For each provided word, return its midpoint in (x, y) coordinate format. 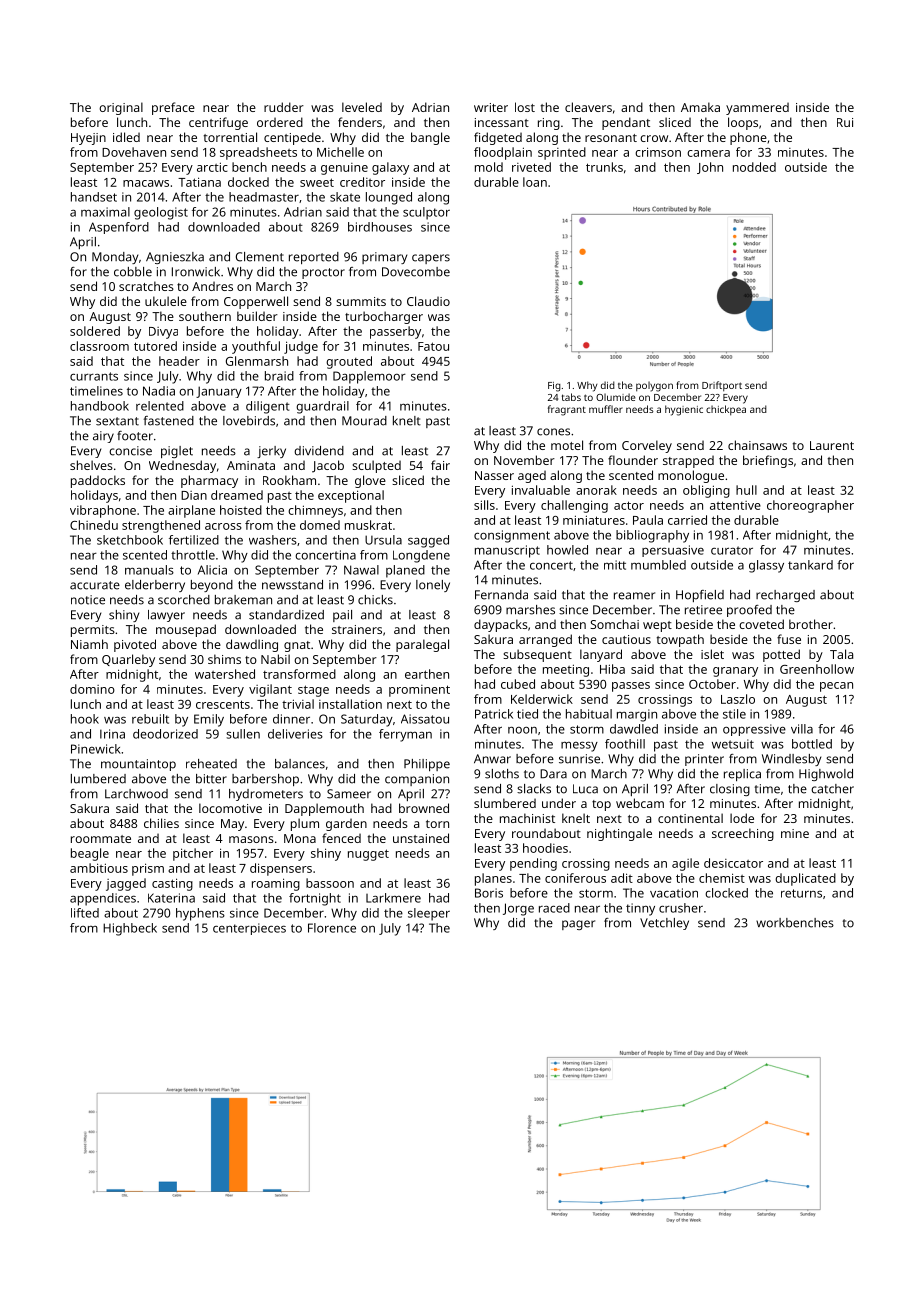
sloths (502, 774)
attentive (735, 505)
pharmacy (209, 481)
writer (491, 107)
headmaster (264, 197)
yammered (757, 108)
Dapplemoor (369, 377)
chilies (161, 823)
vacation (674, 893)
